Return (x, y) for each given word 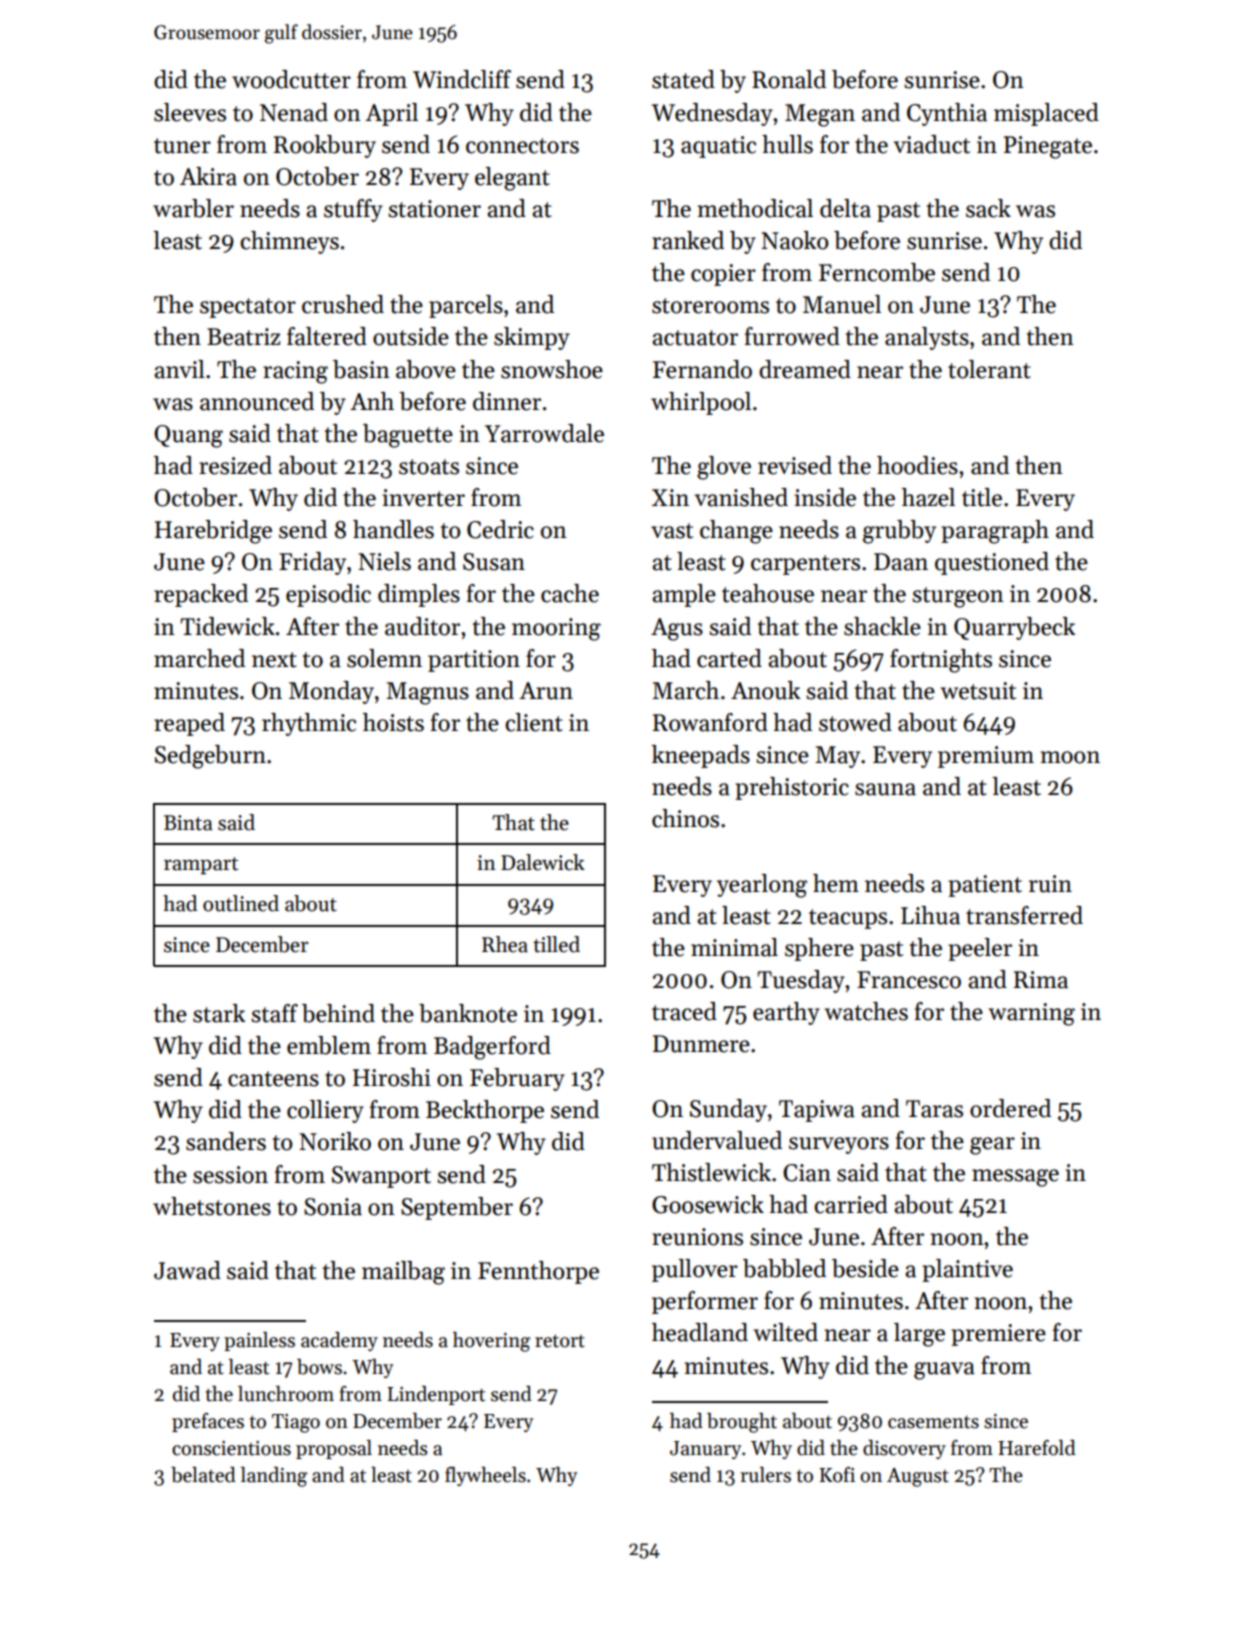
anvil (179, 369)
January (705, 1450)
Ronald (789, 79)
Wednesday (712, 114)
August (918, 1477)
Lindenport (436, 1395)
